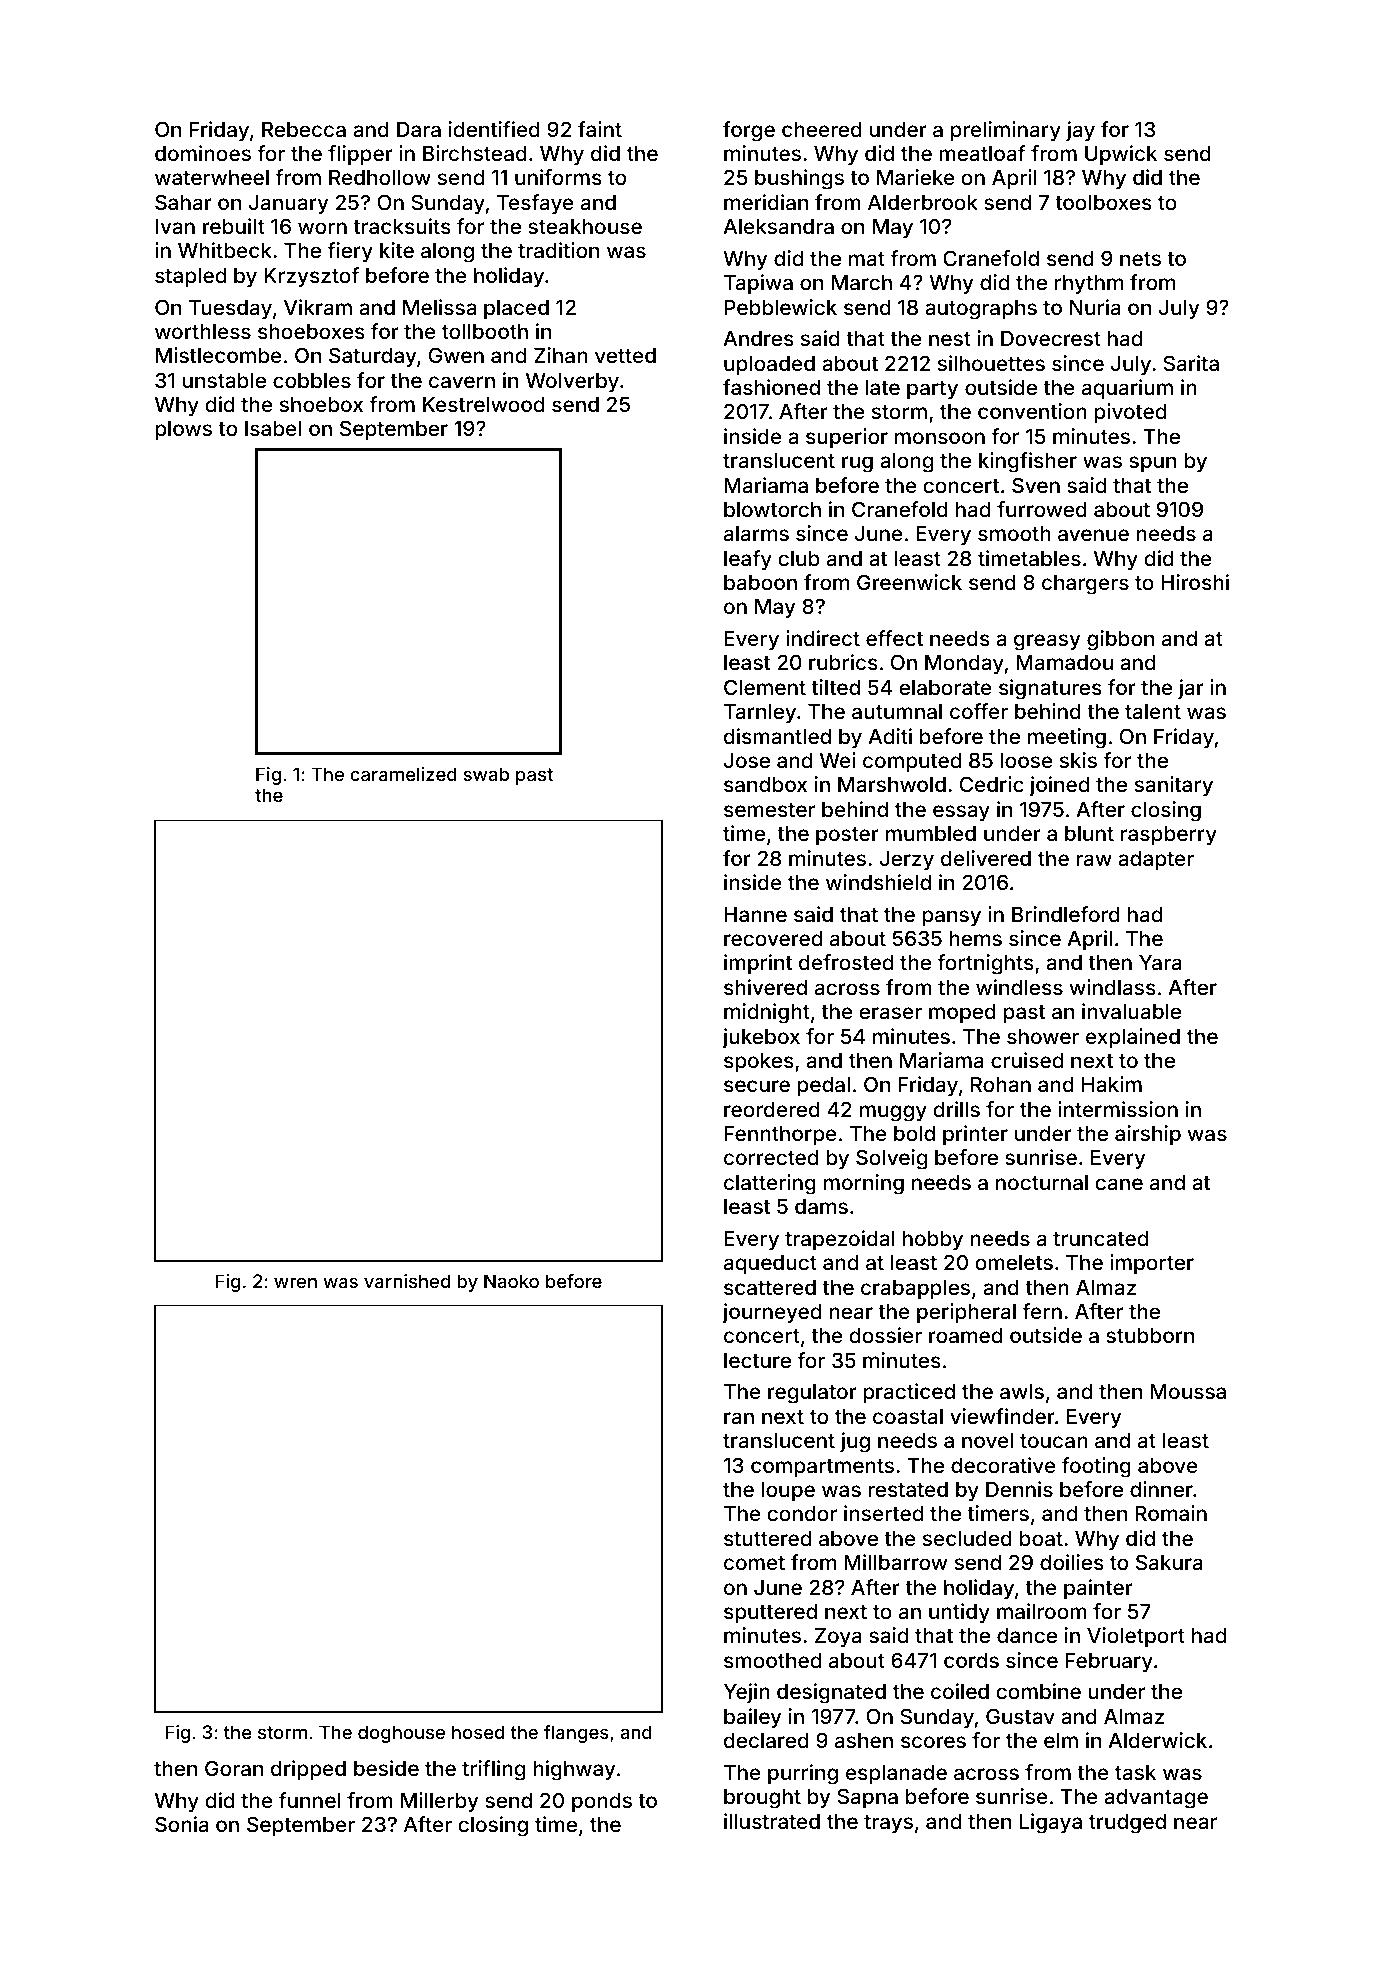 The height and width of the image is (1969, 1386). I want to click on importer, so click(1152, 1264).
